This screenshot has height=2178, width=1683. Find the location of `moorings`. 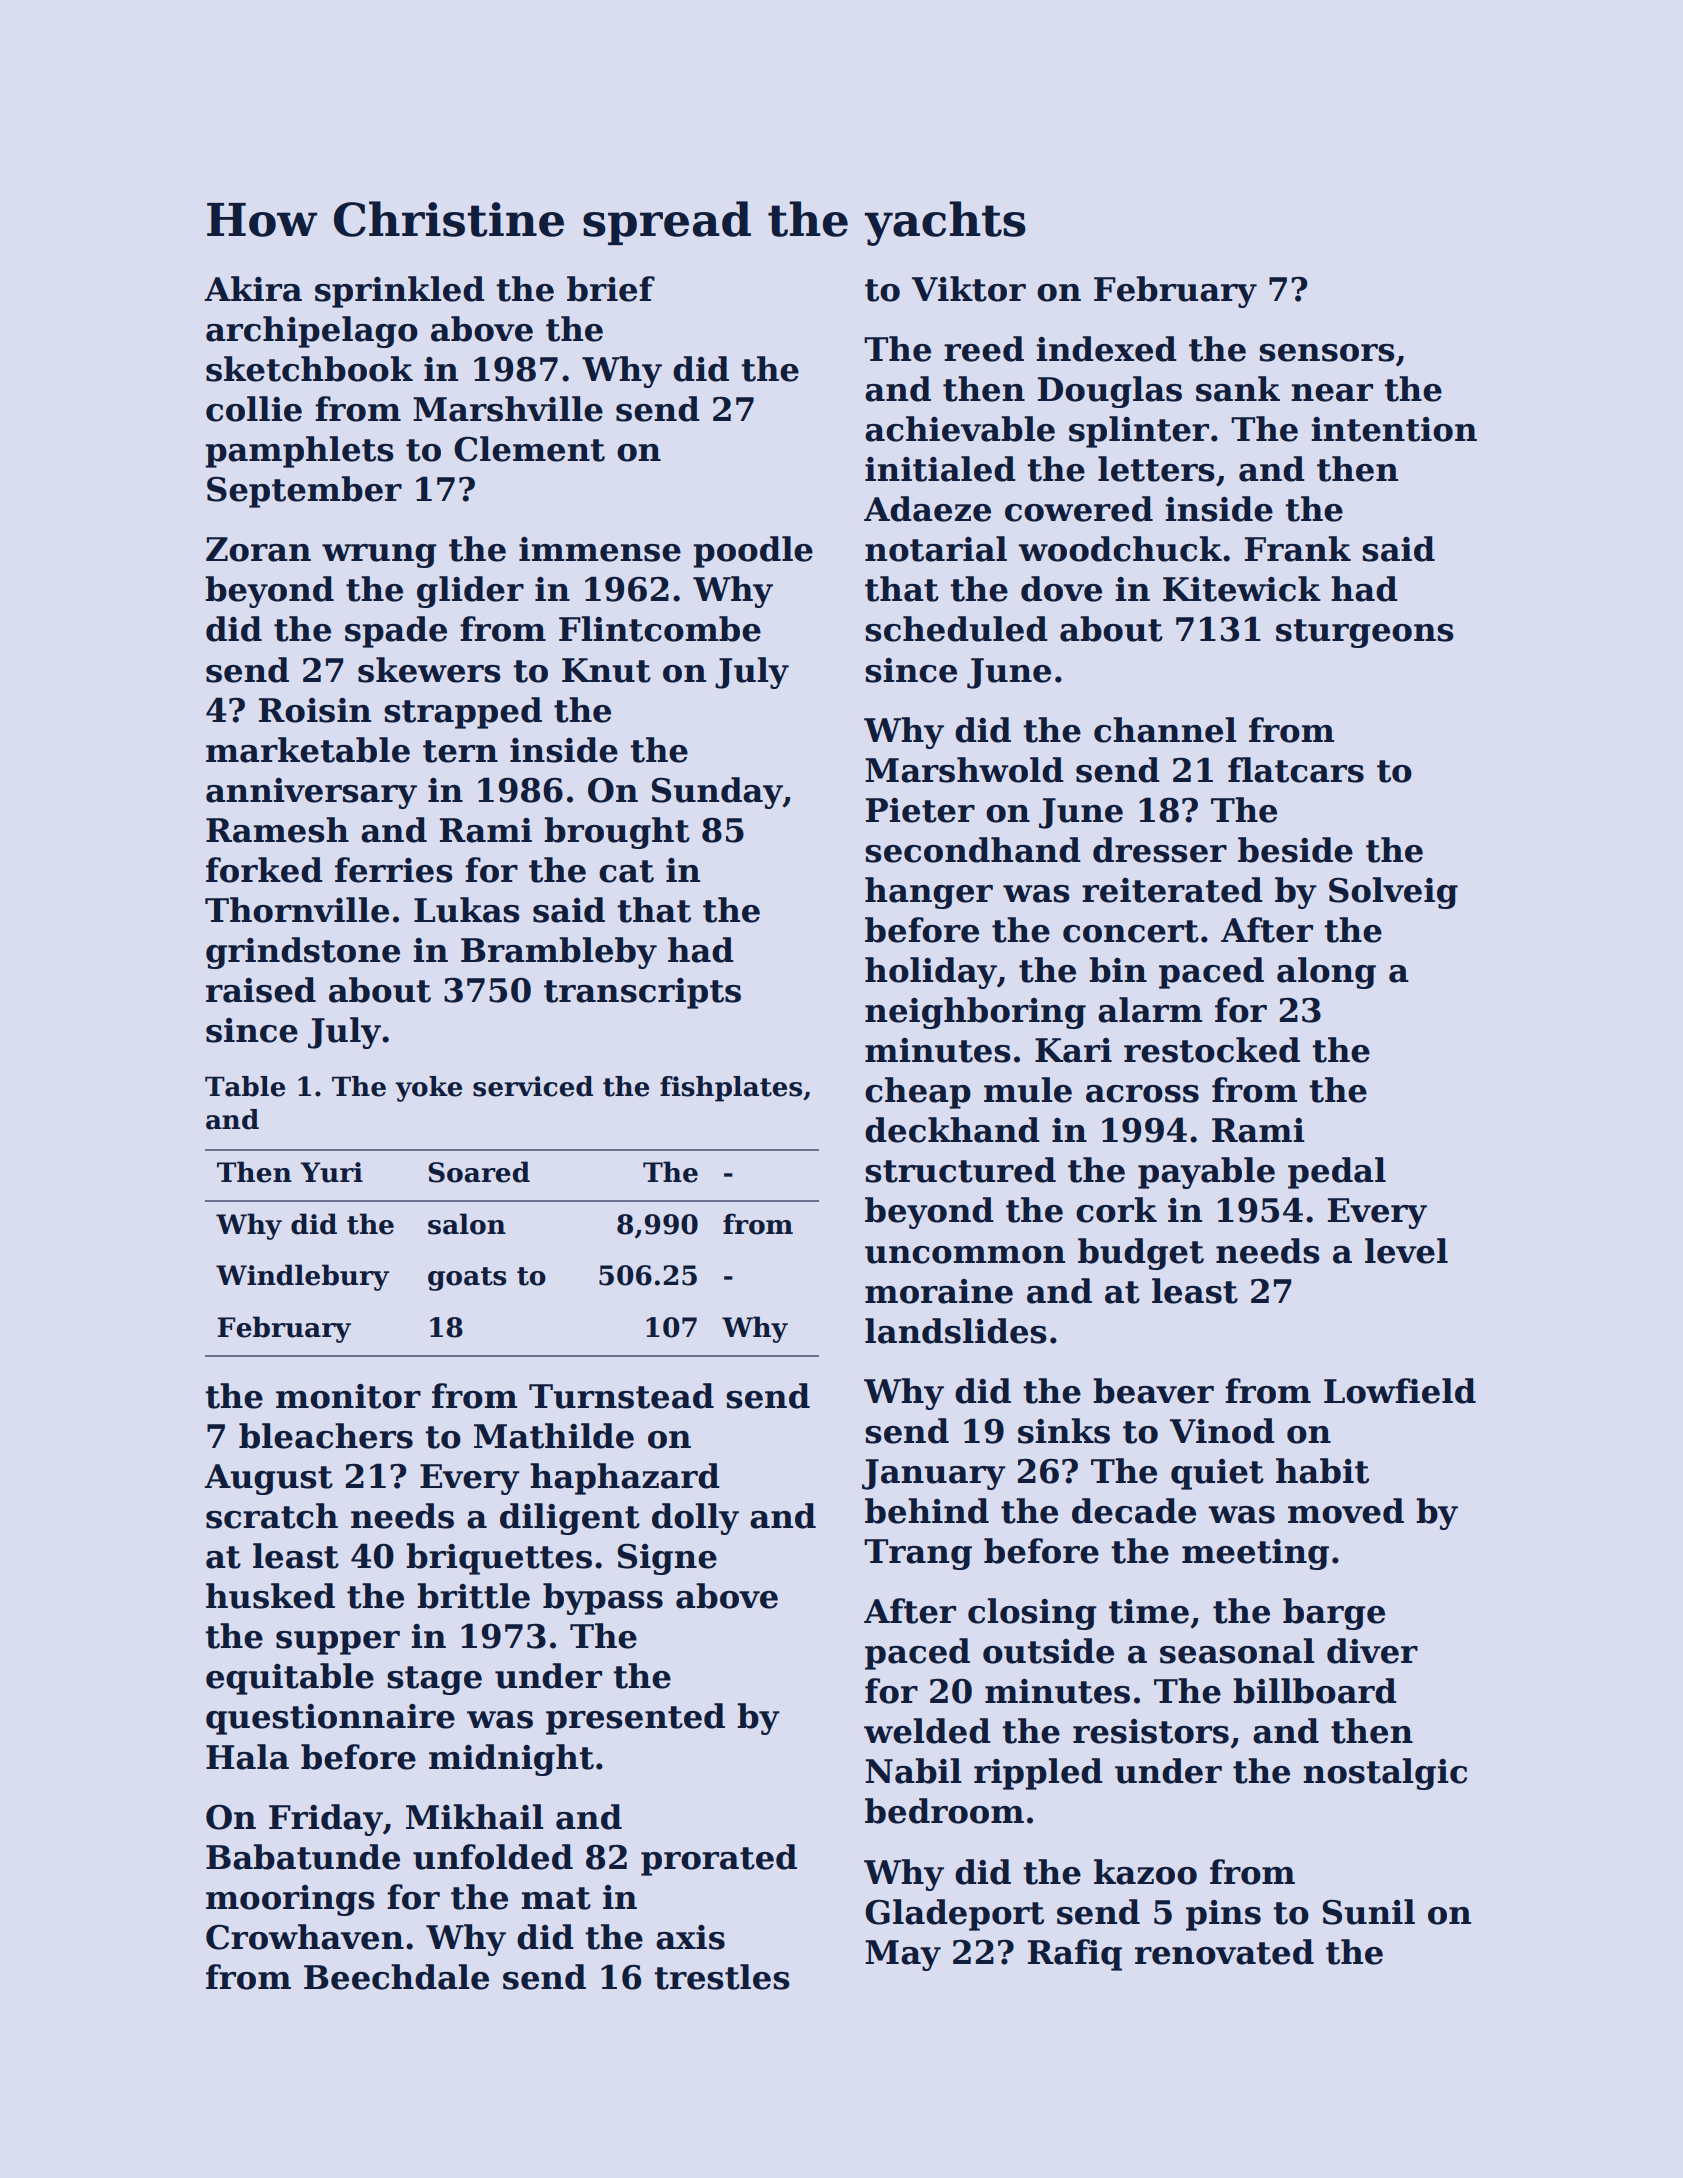

moorings is located at coordinates (290, 1900).
